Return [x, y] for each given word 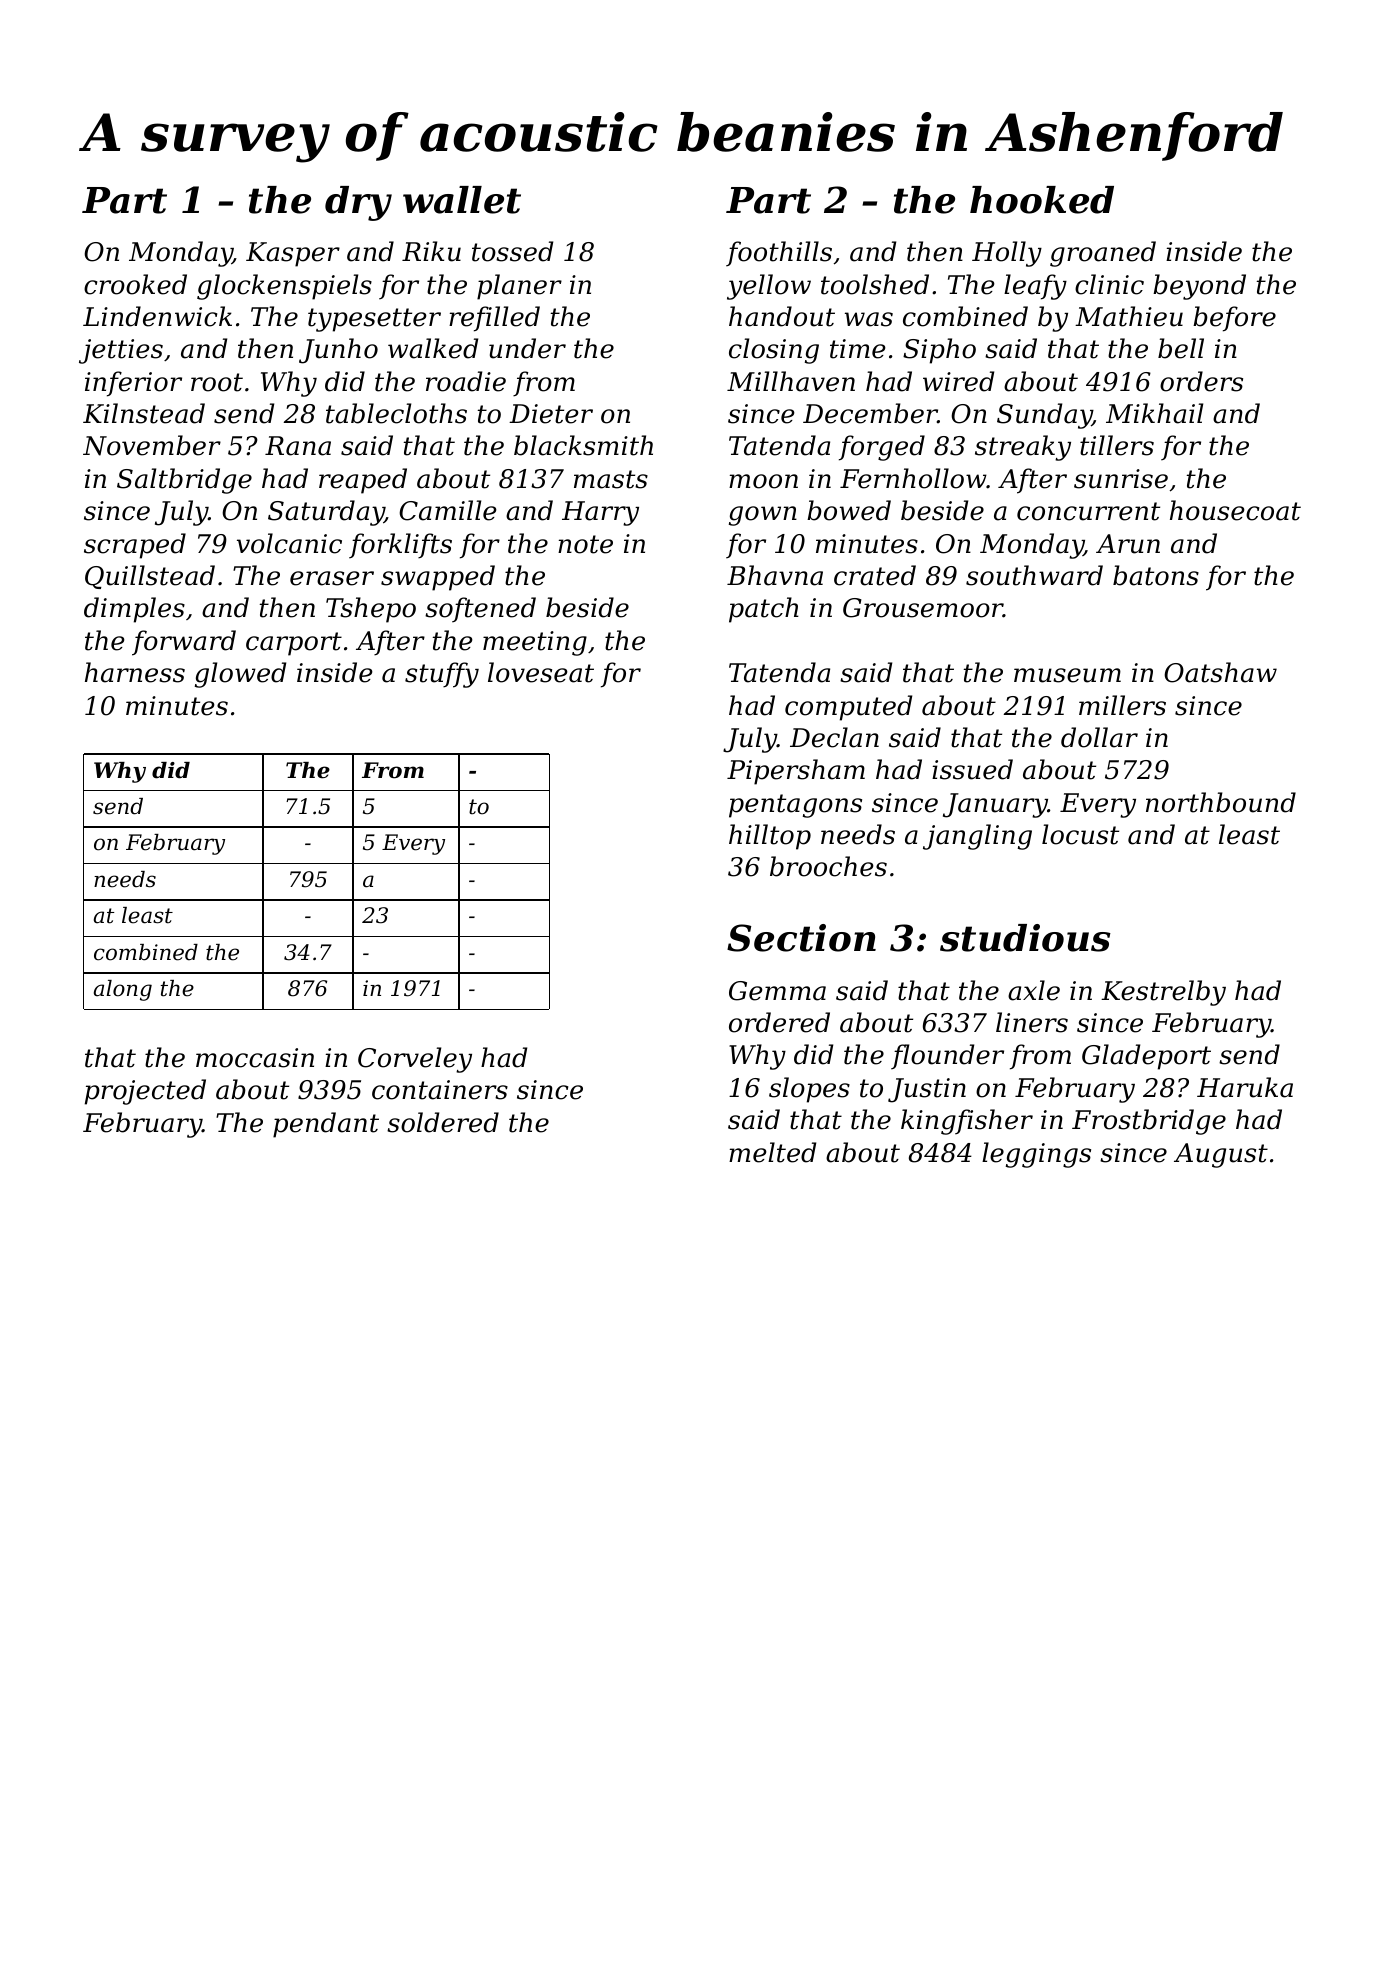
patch [764, 610]
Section [801, 938]
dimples [134, 610]
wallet [462, 200]
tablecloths [396, 413]
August [1221, 1155]
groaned [1103, 254]
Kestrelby [1163, 993]
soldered [443, 1122]
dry [358, 203]
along [123, 990]
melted [772, 1152]
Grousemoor [923, 608]
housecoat [1235, 510]
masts [611, 479]
